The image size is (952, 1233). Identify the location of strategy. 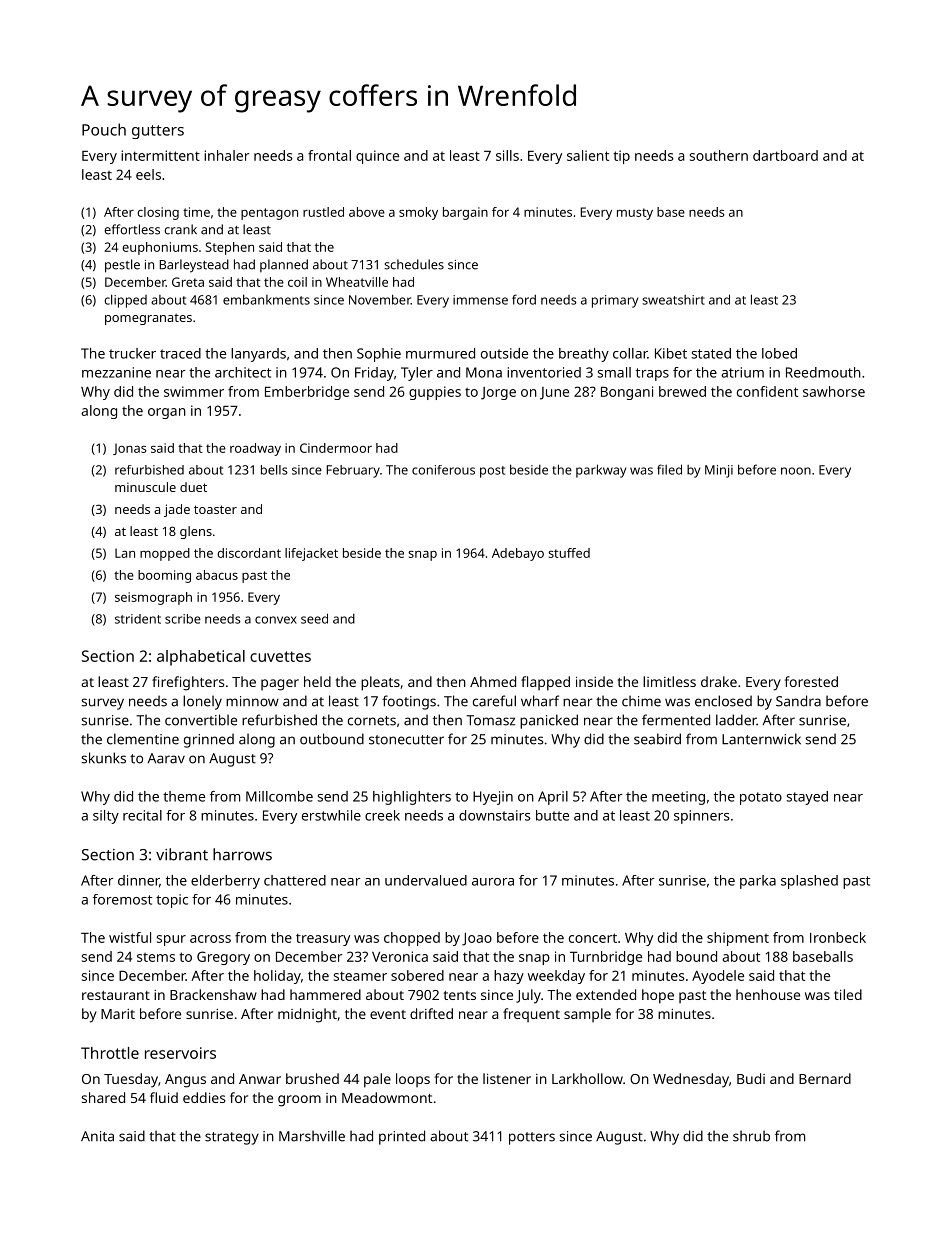
(232, 1138).
